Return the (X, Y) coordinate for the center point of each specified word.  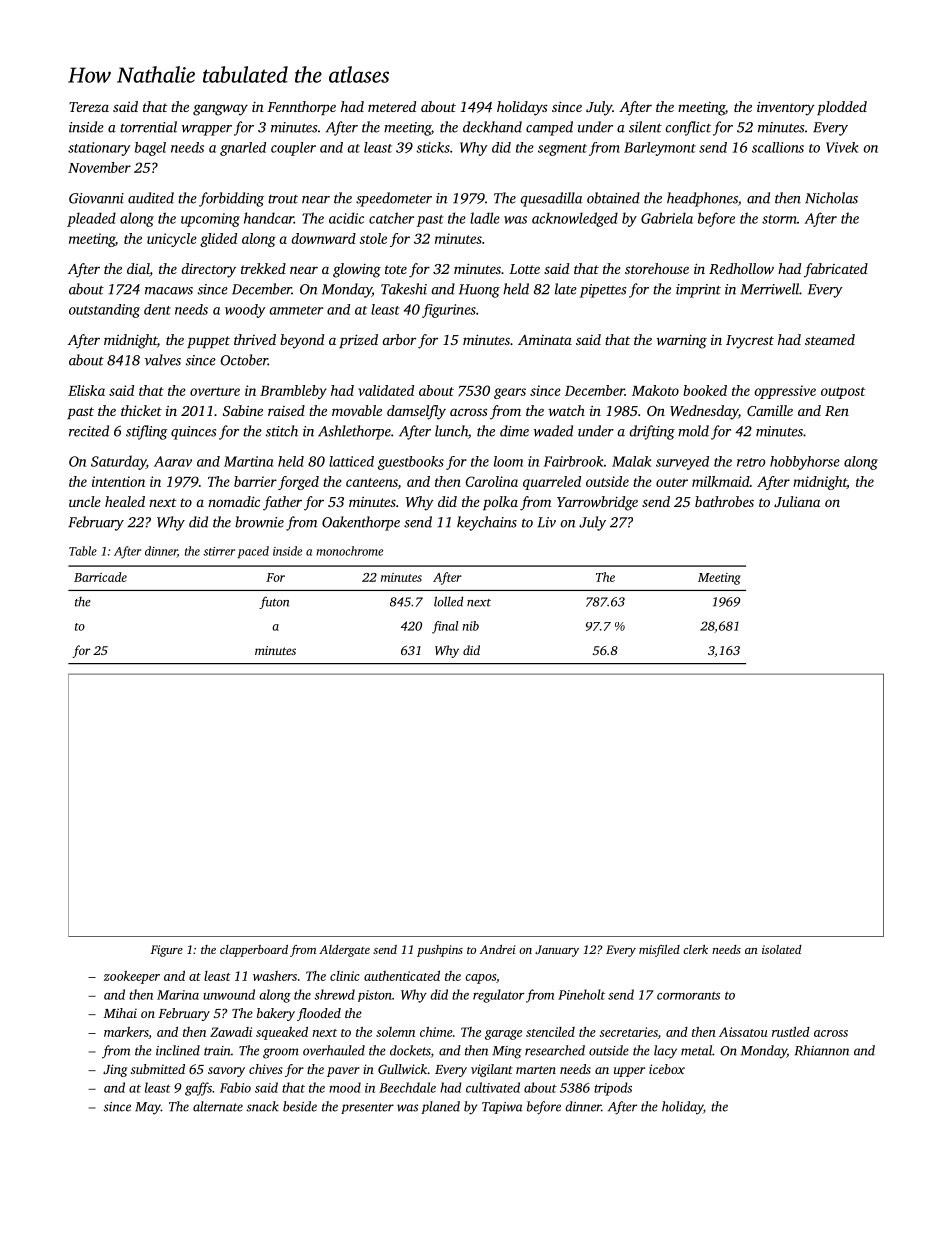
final (445, 627)
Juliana (797, 501)
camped (549, 128)
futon (274, 602)
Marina (178, 995)
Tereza (89, 107)
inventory (786, 108)
